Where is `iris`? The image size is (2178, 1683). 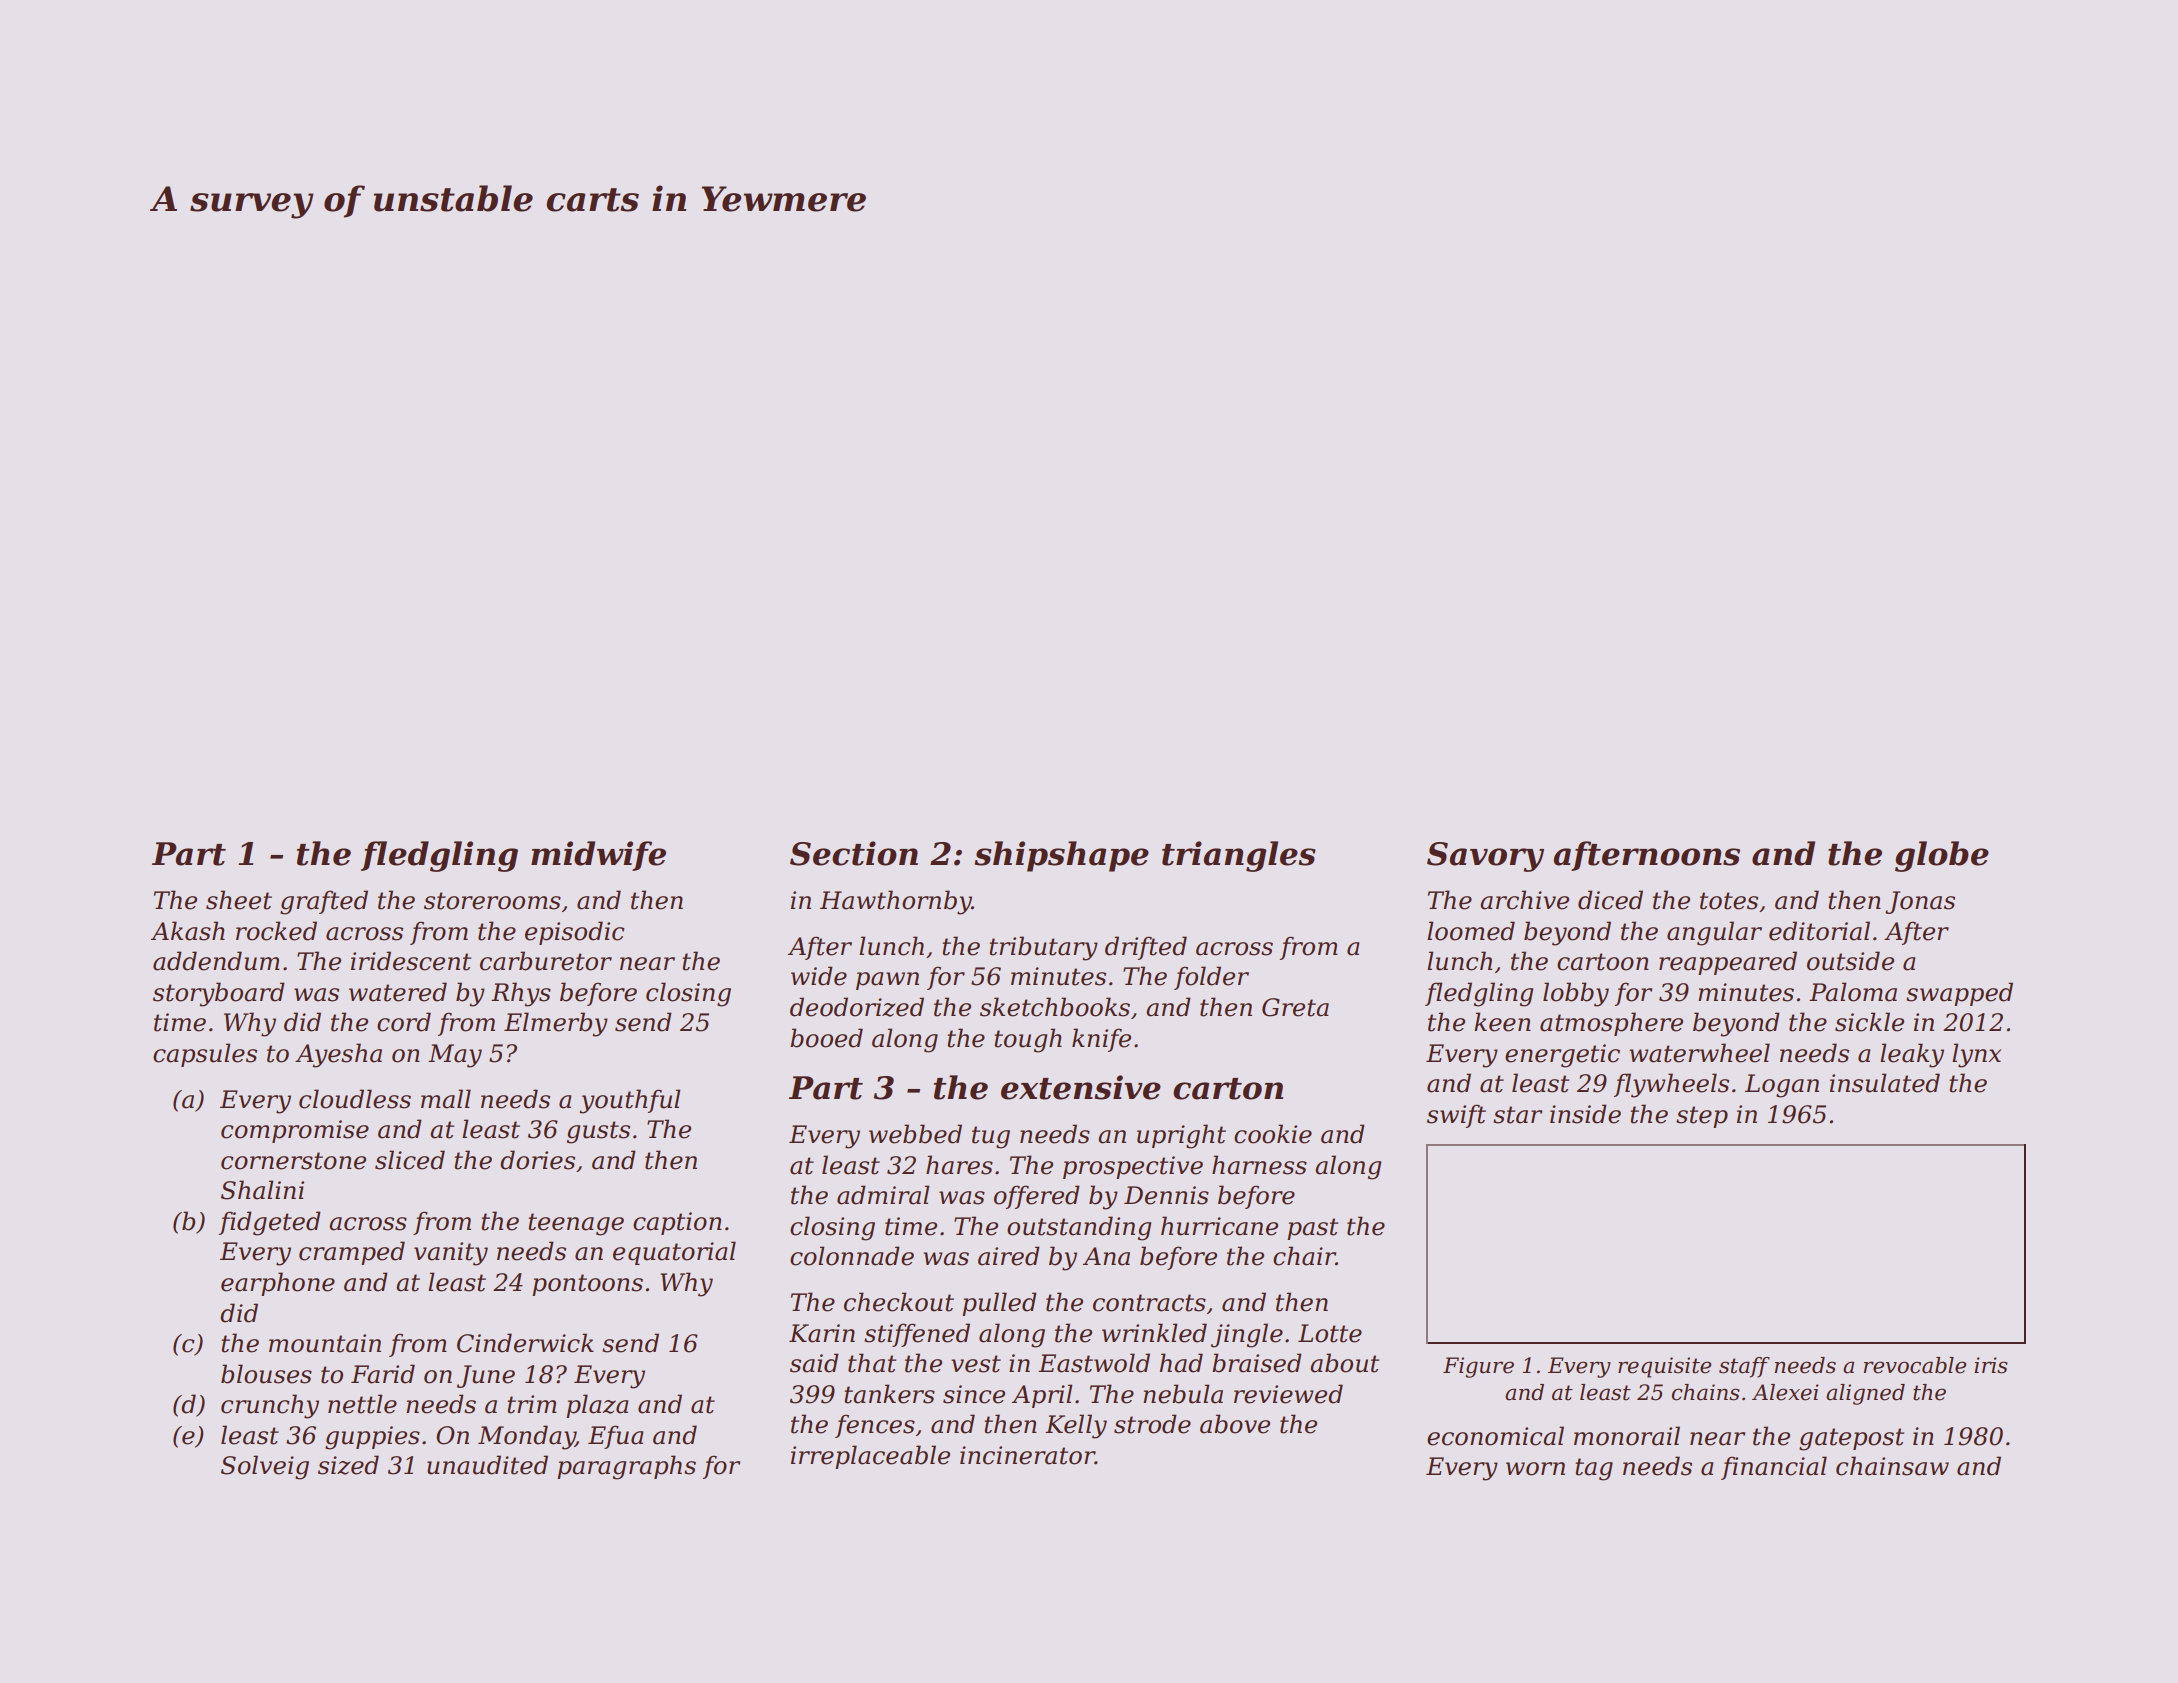
iris is located at coordinates (1991, 1365).
